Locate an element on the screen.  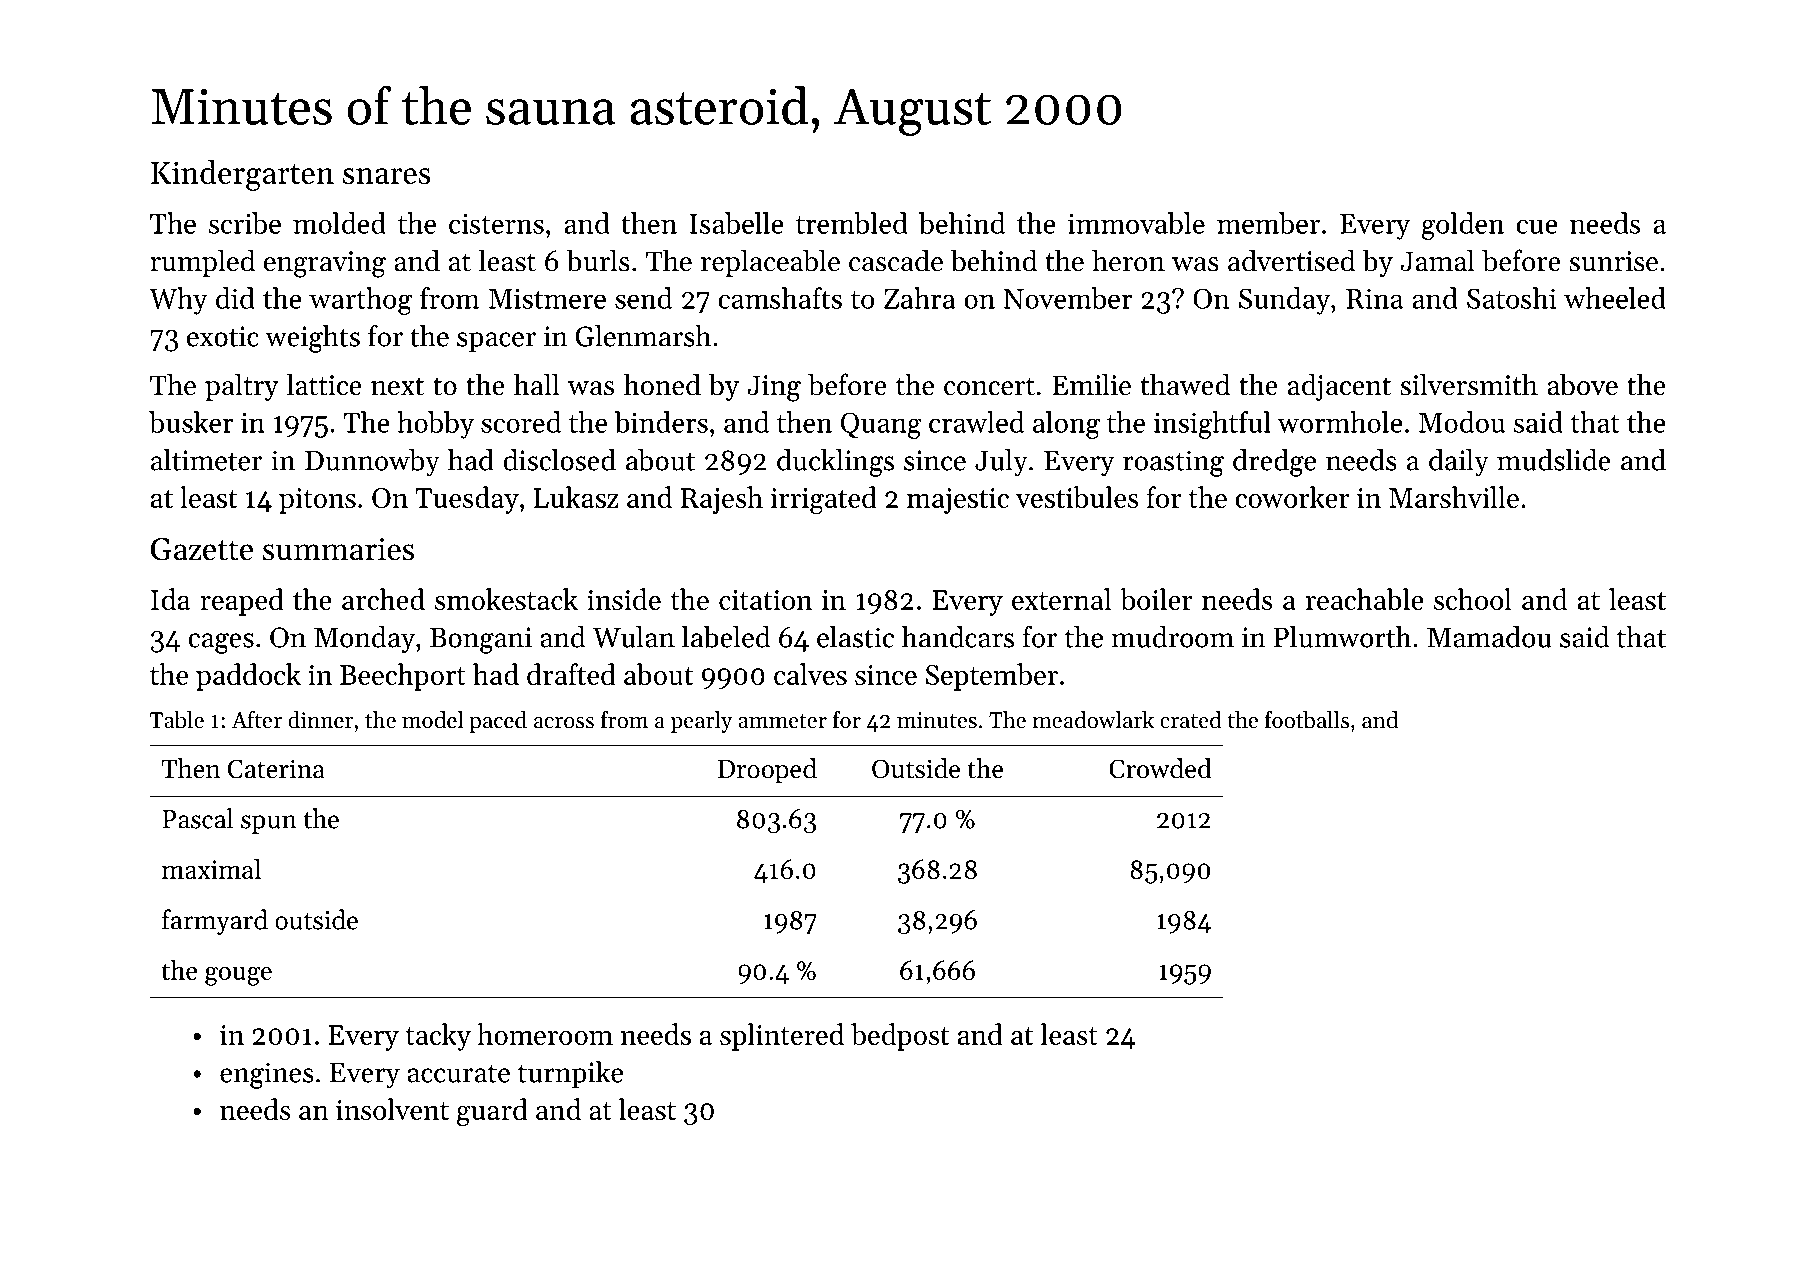
crated is located at coordinates (1191, 720).
